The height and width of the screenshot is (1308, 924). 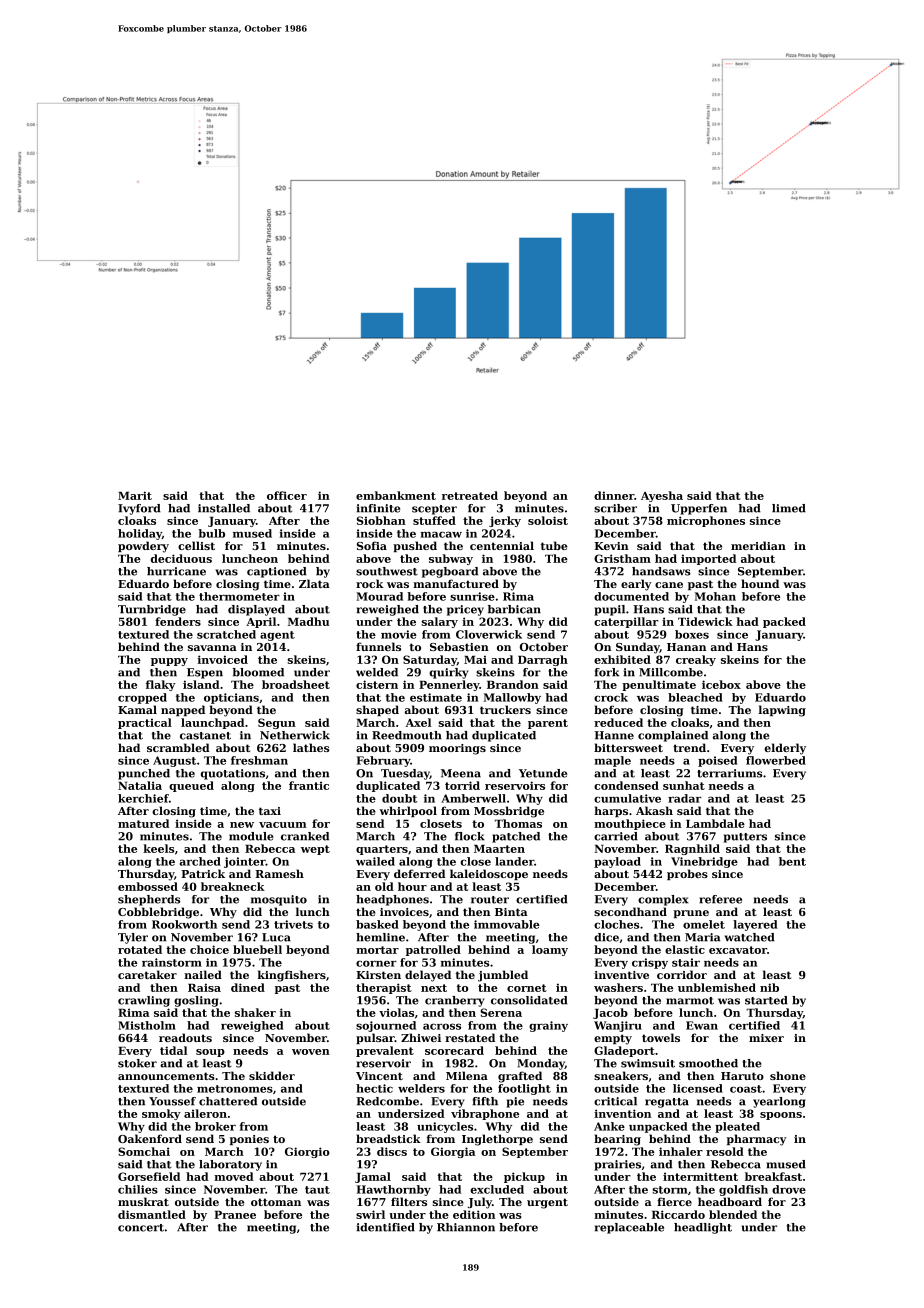 I want to click on started, so click(x=766, y=1000).
